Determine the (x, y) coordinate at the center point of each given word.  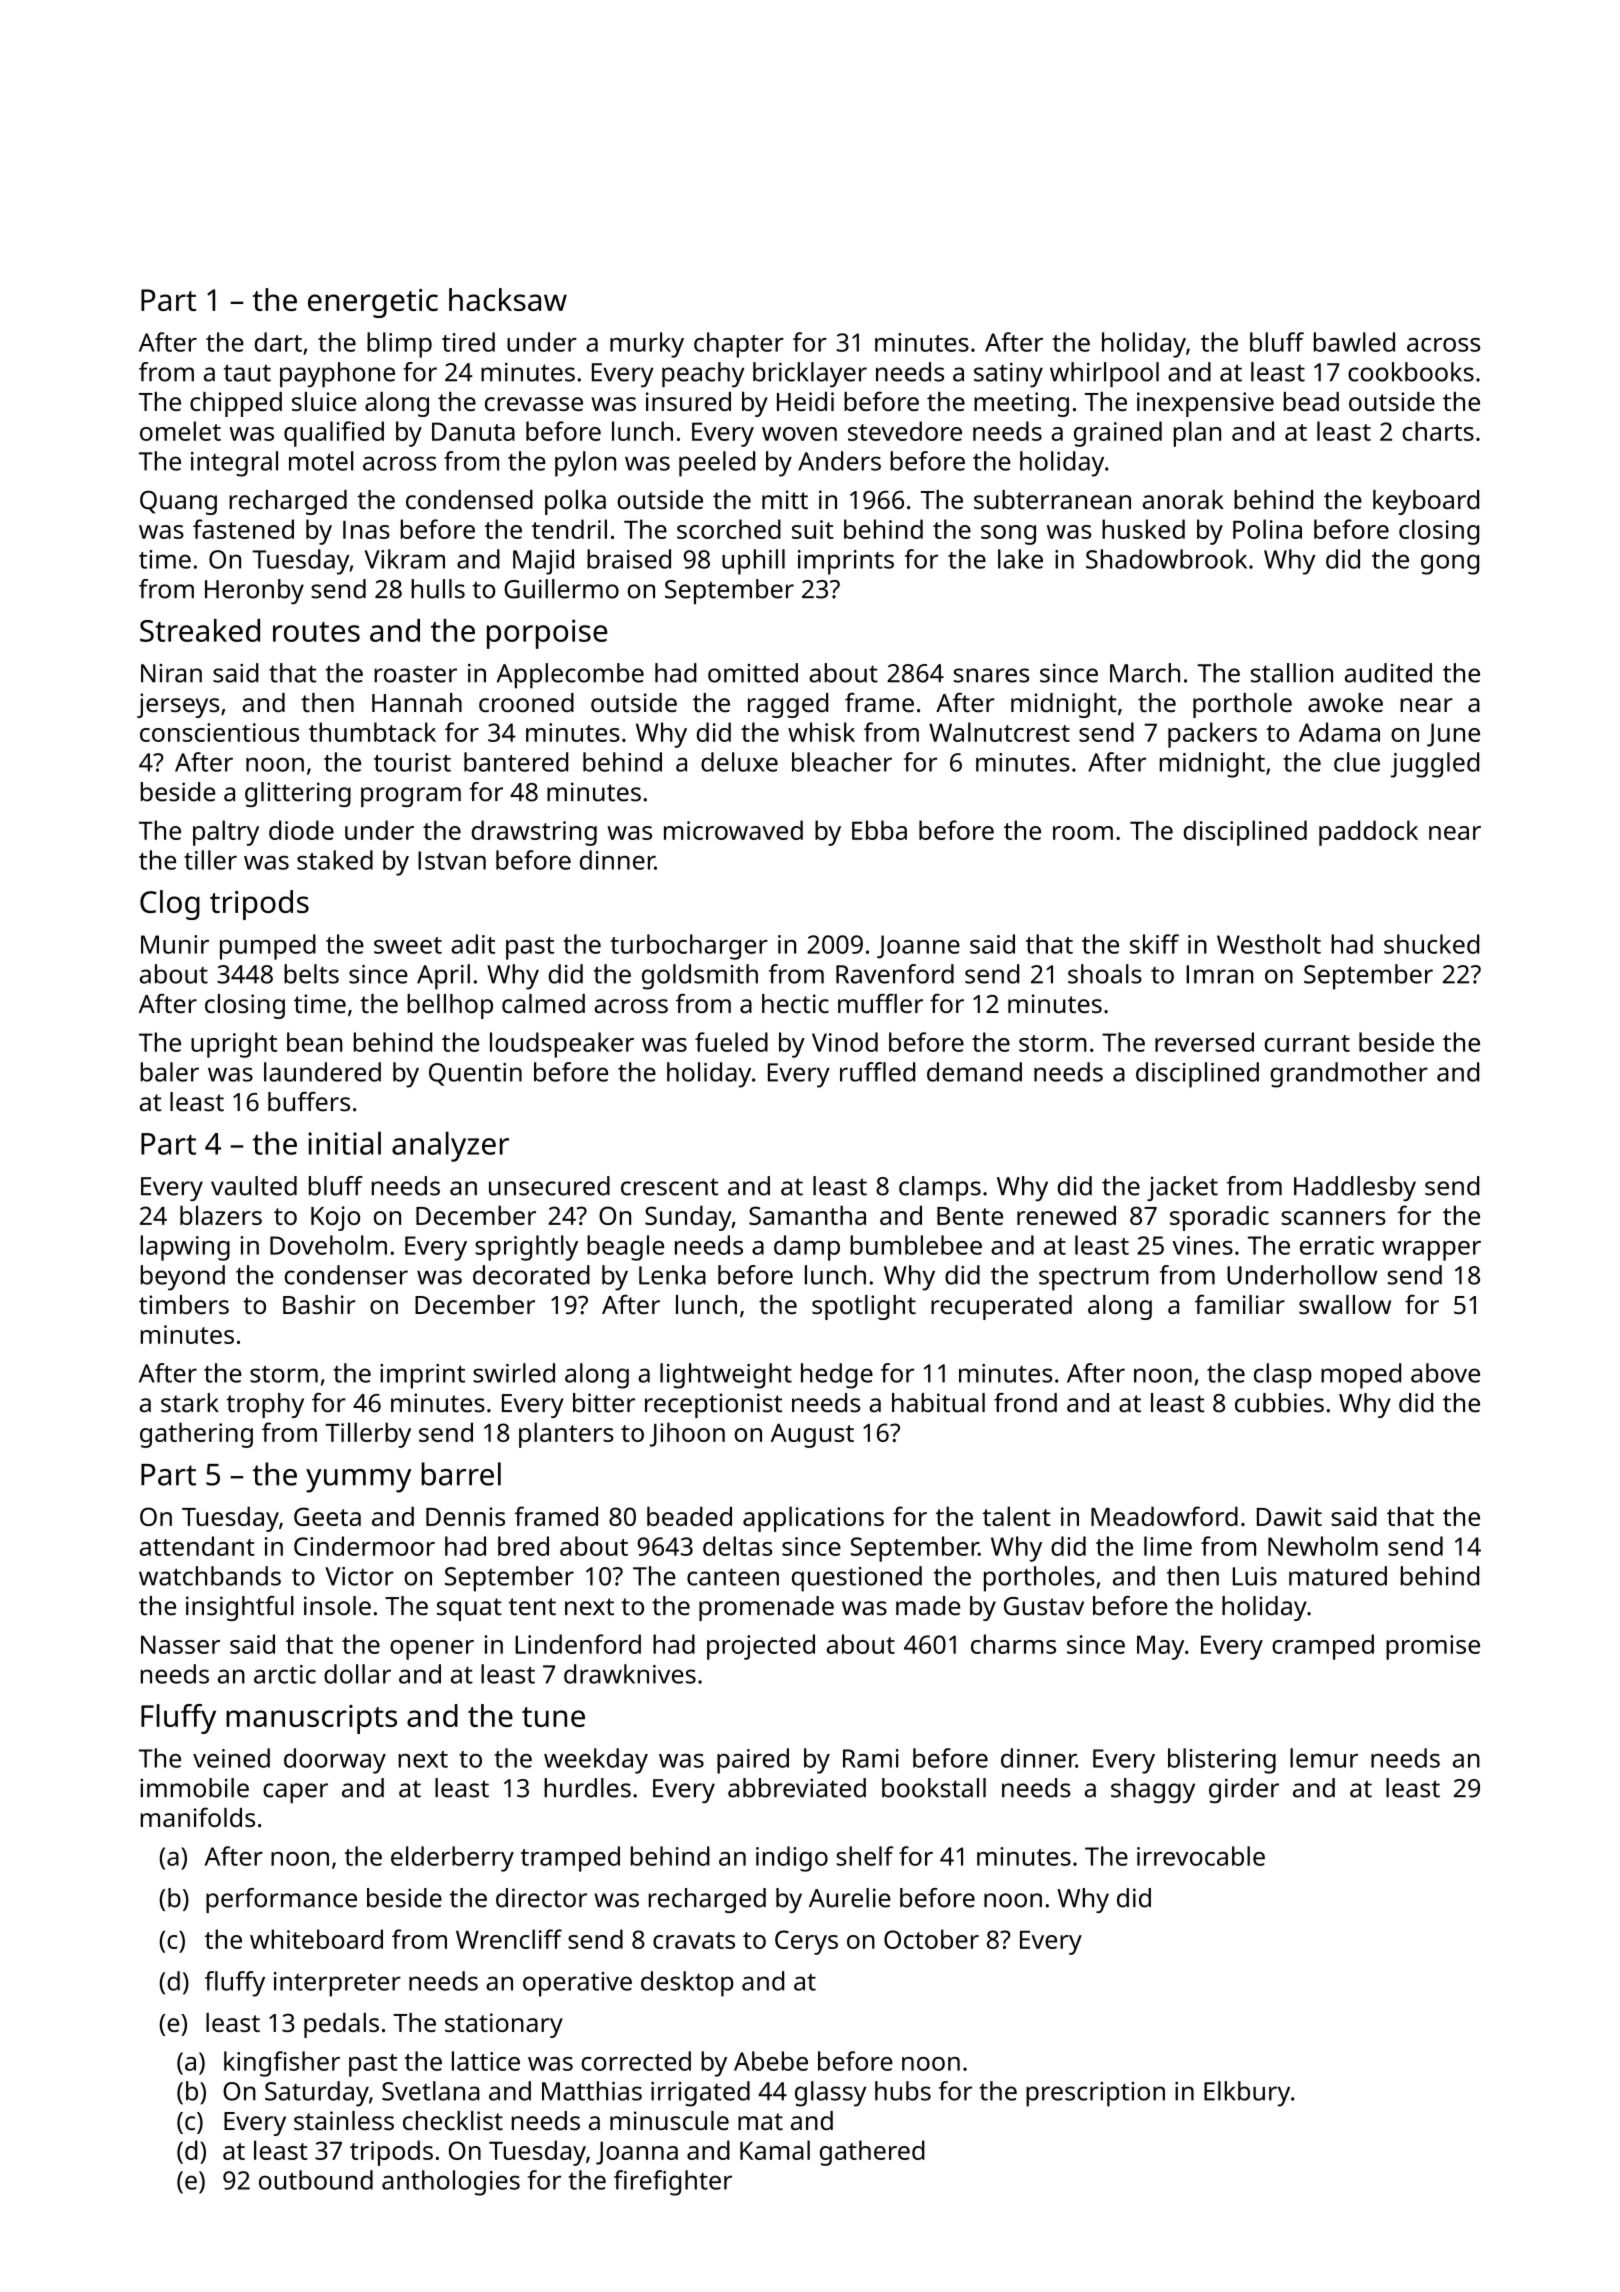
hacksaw (508, 299)
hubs (903, 2091)
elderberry (452, 1859)
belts (311, 974)
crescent (669, 1187)
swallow (1345, 1304)
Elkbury (1247, 2094)
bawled (1354, 342)
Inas (366, 530)
